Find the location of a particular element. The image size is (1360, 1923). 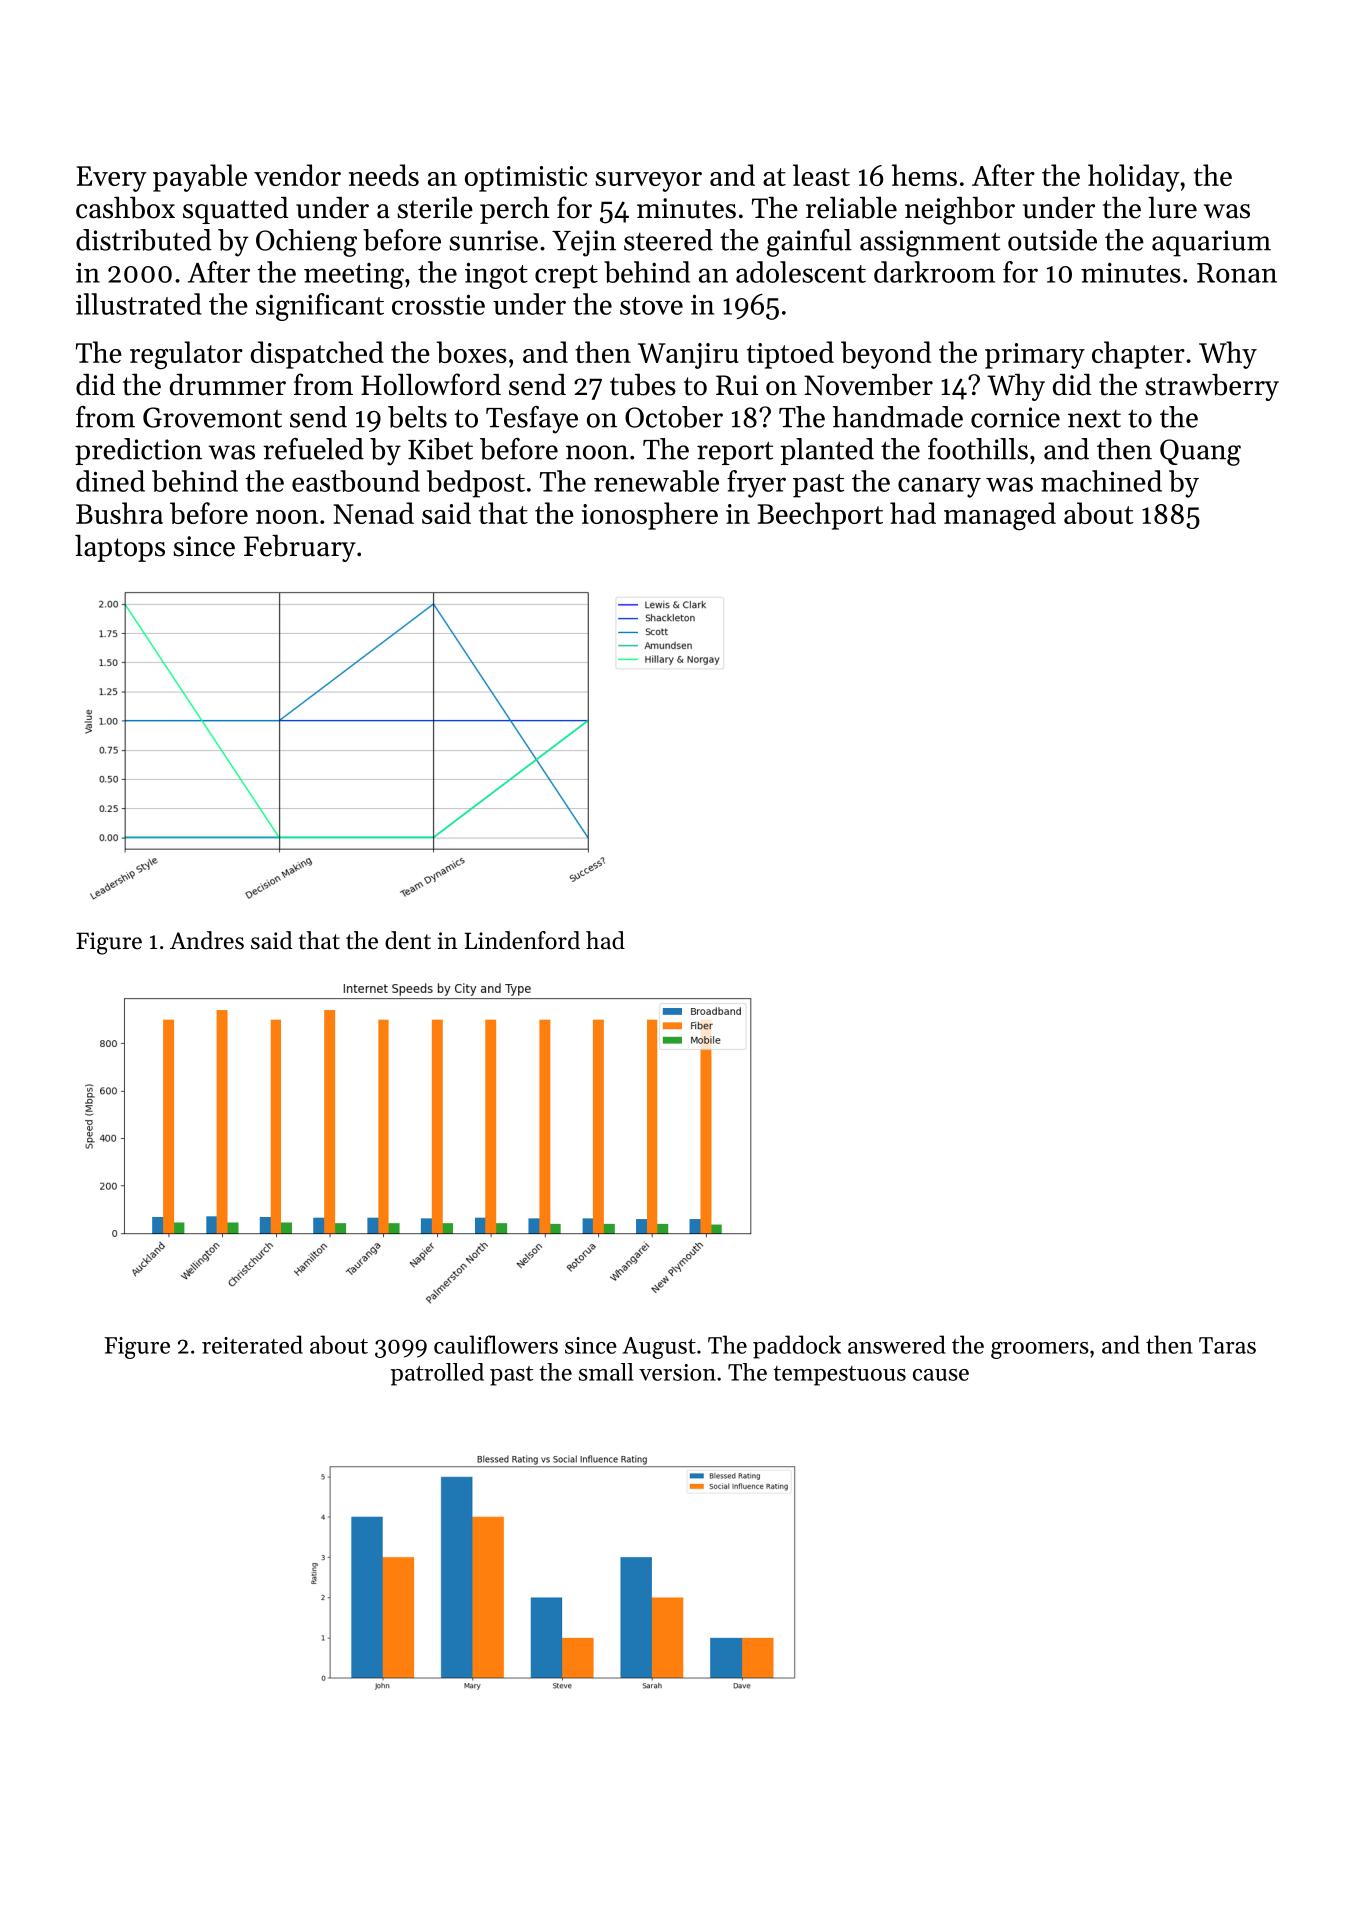

tempestuous is located at coordinates (839, 1376).
